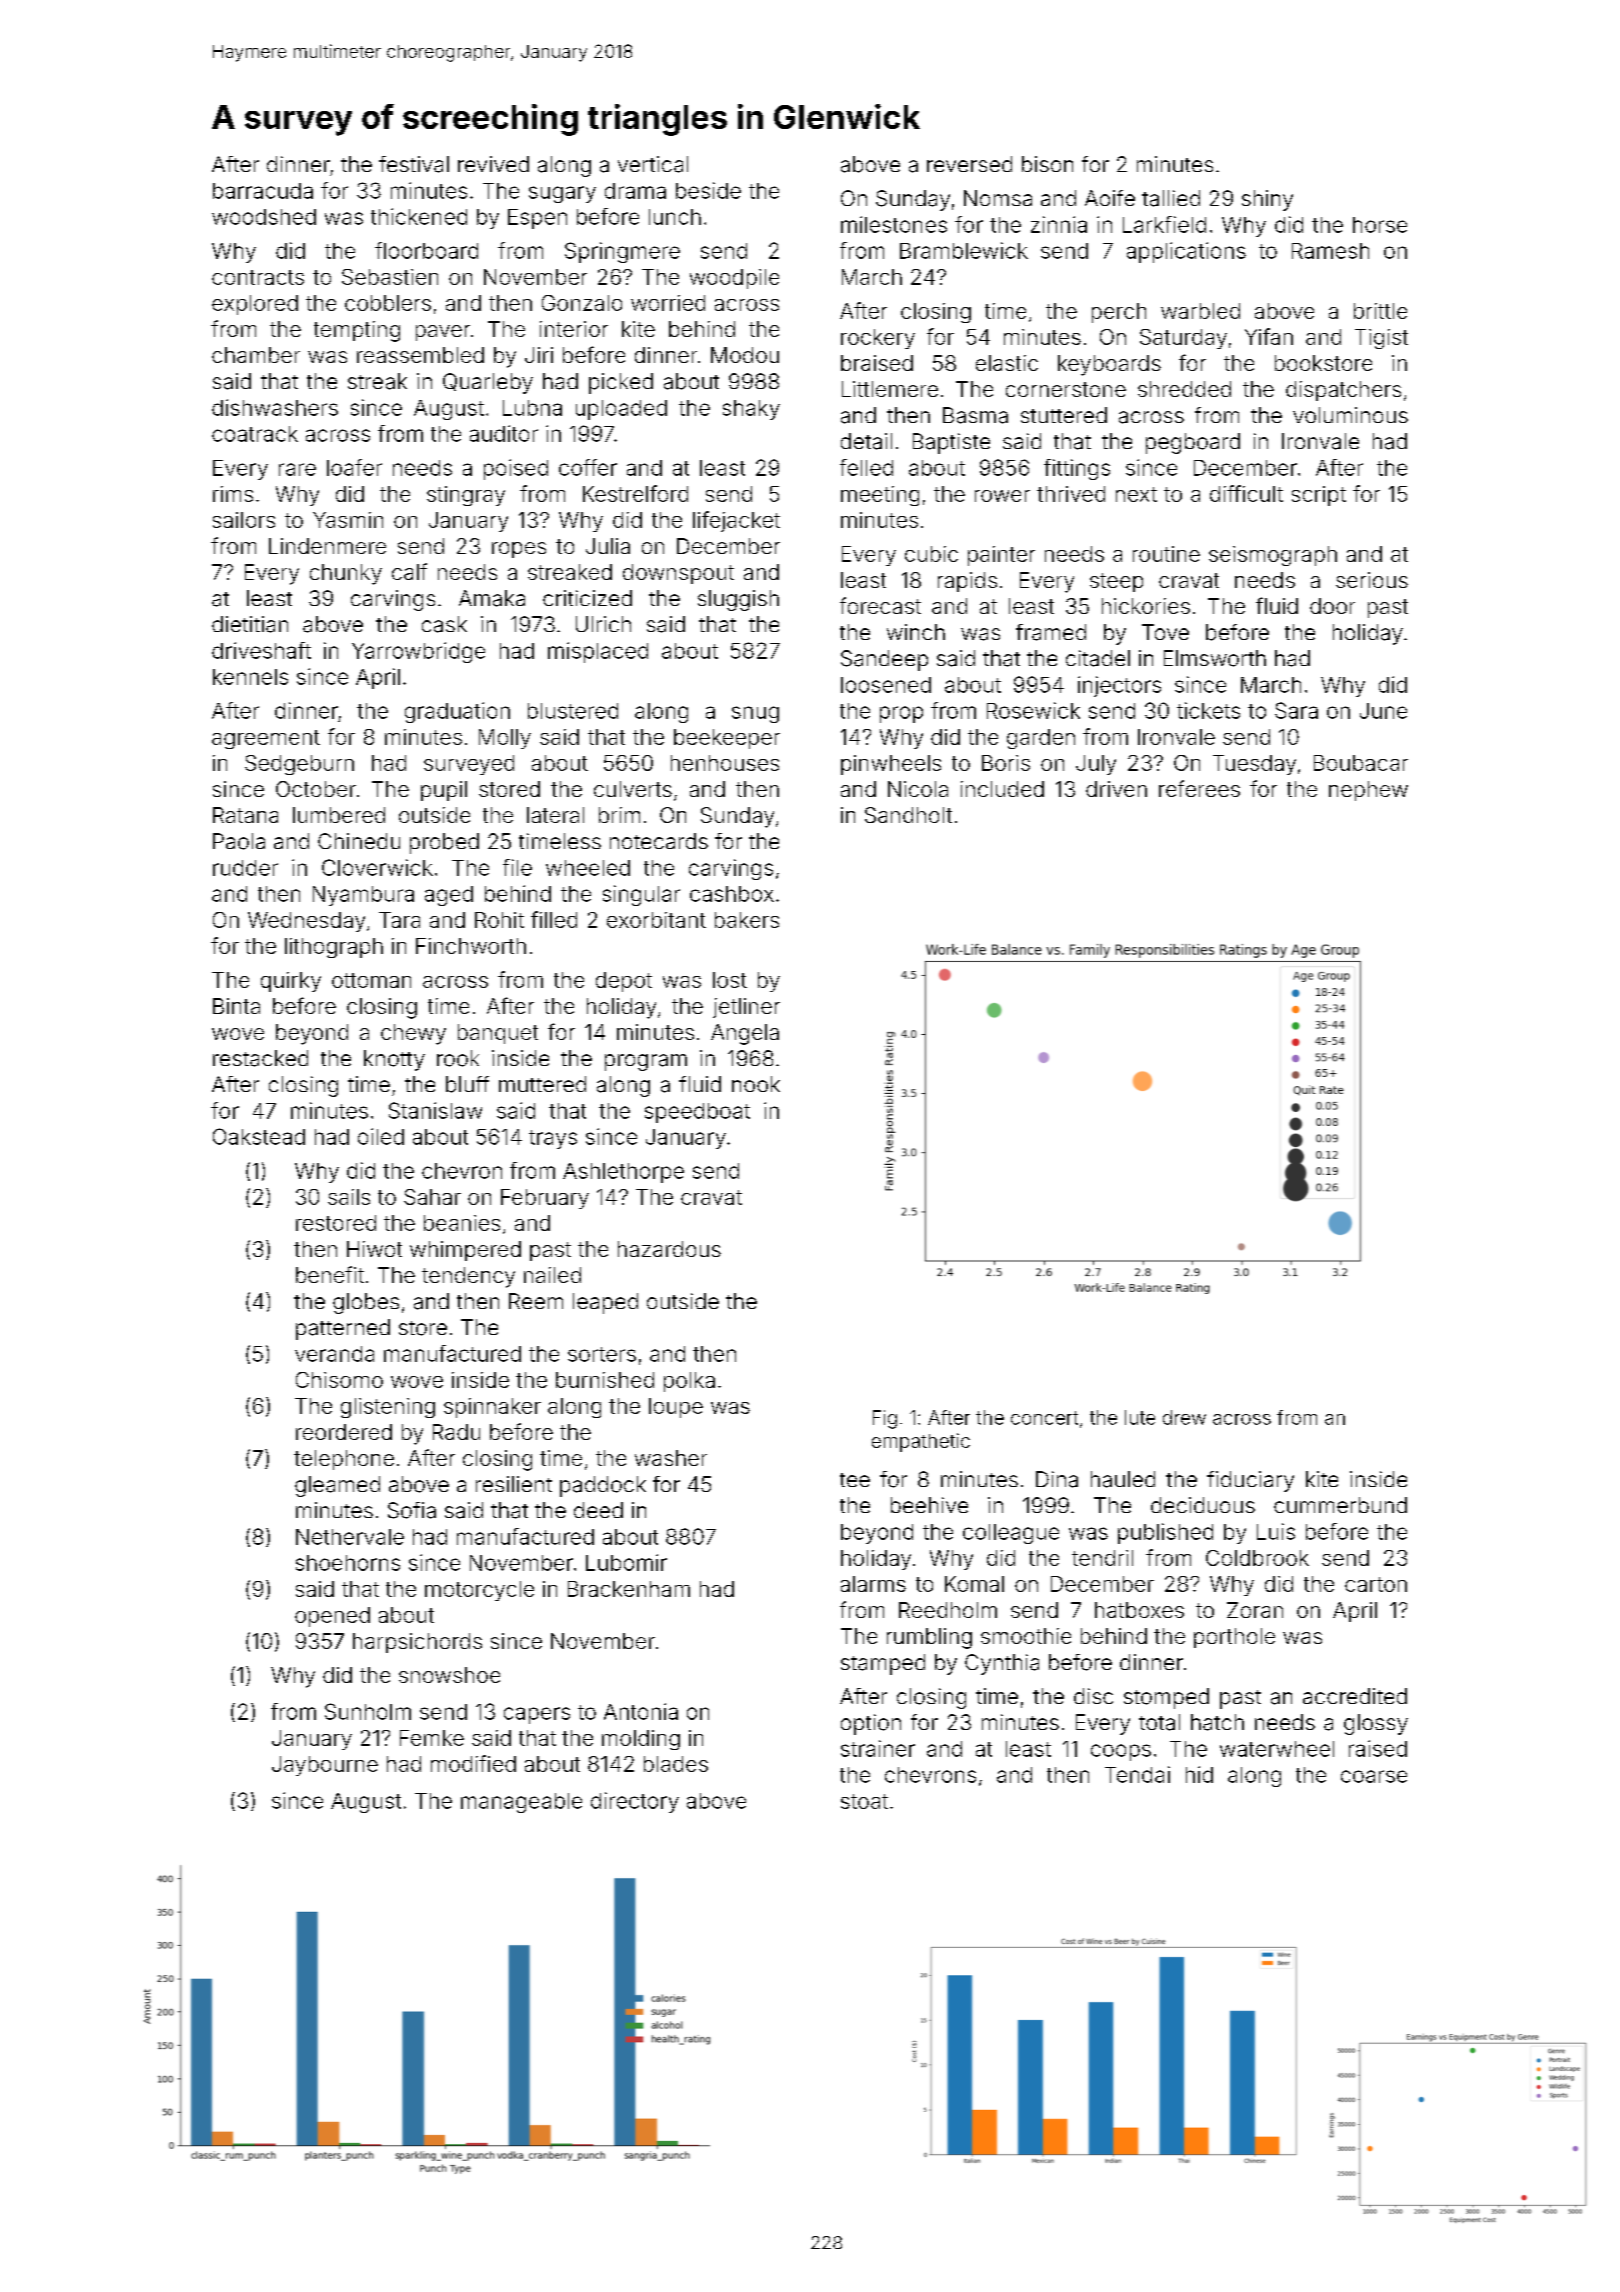 The width and height of the screenshot is (1620, 2292). Describe the element at coordinates (327, 546) in the screenshot. I see `Lindenmere` at that location.
